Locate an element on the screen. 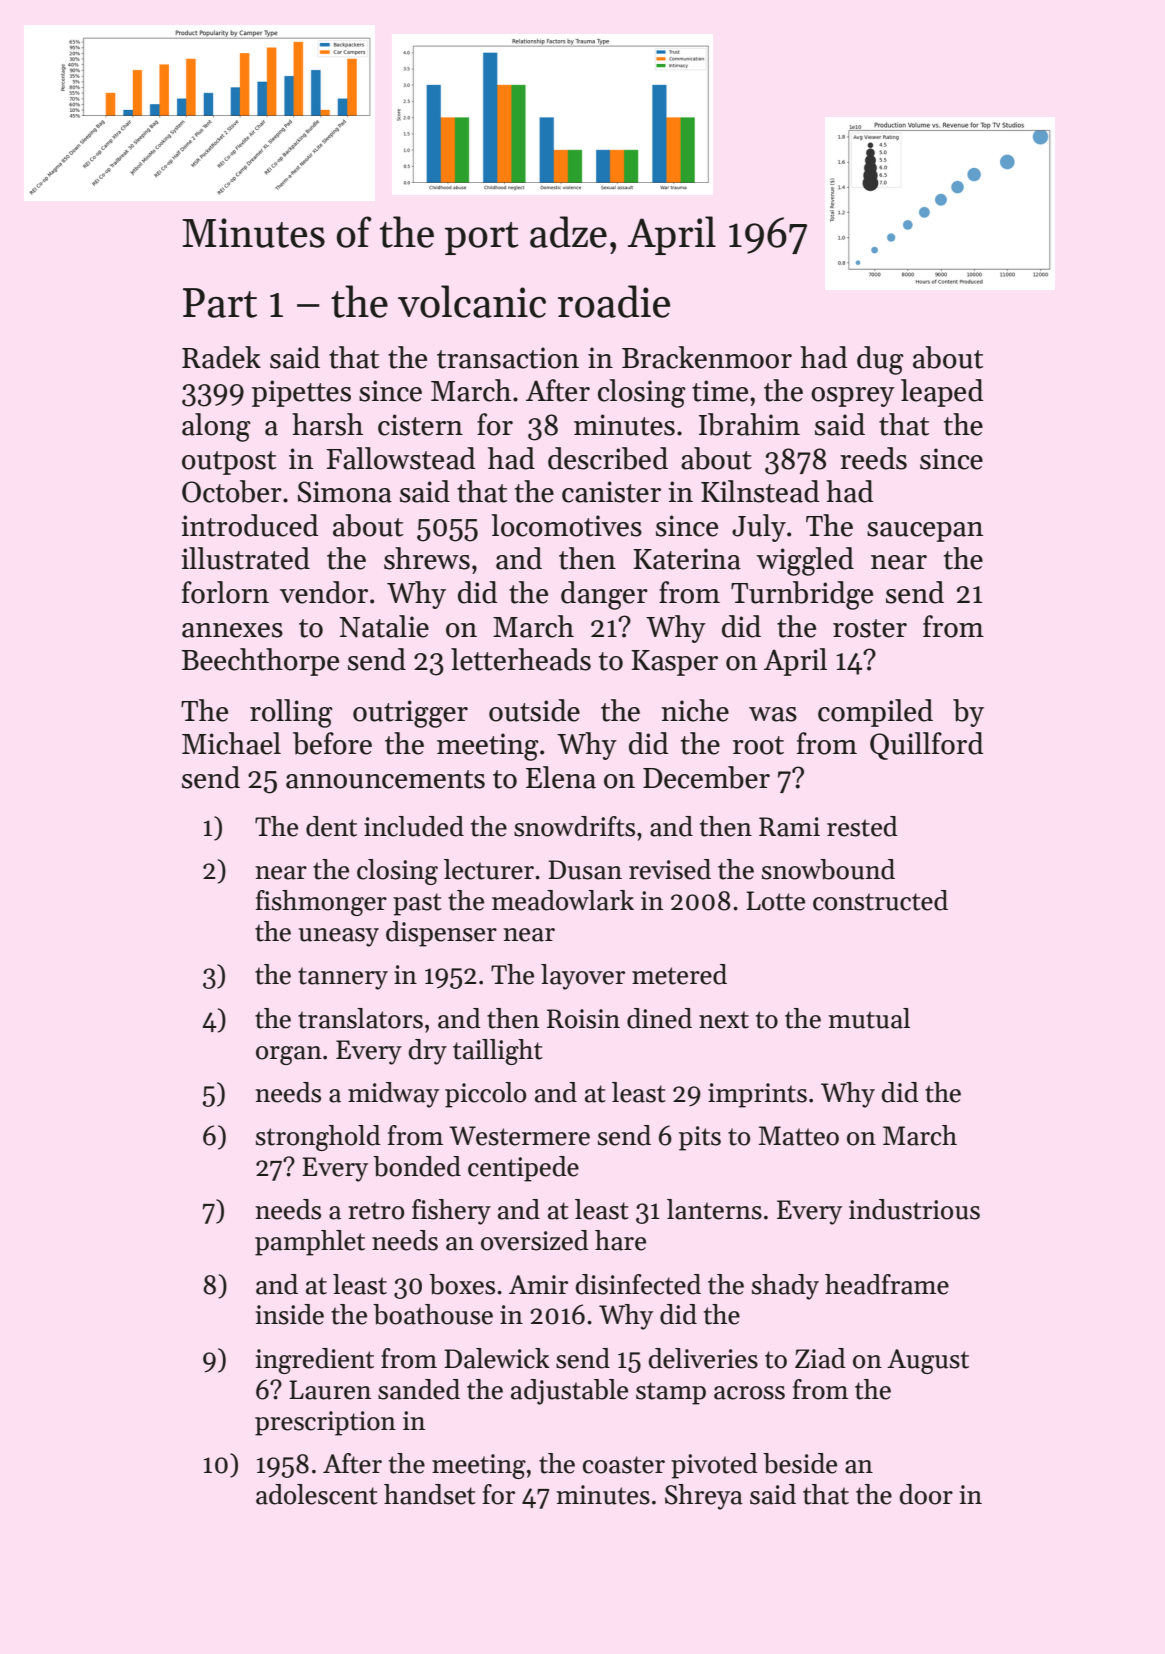  shrews is located at coordinates (427, 558).
